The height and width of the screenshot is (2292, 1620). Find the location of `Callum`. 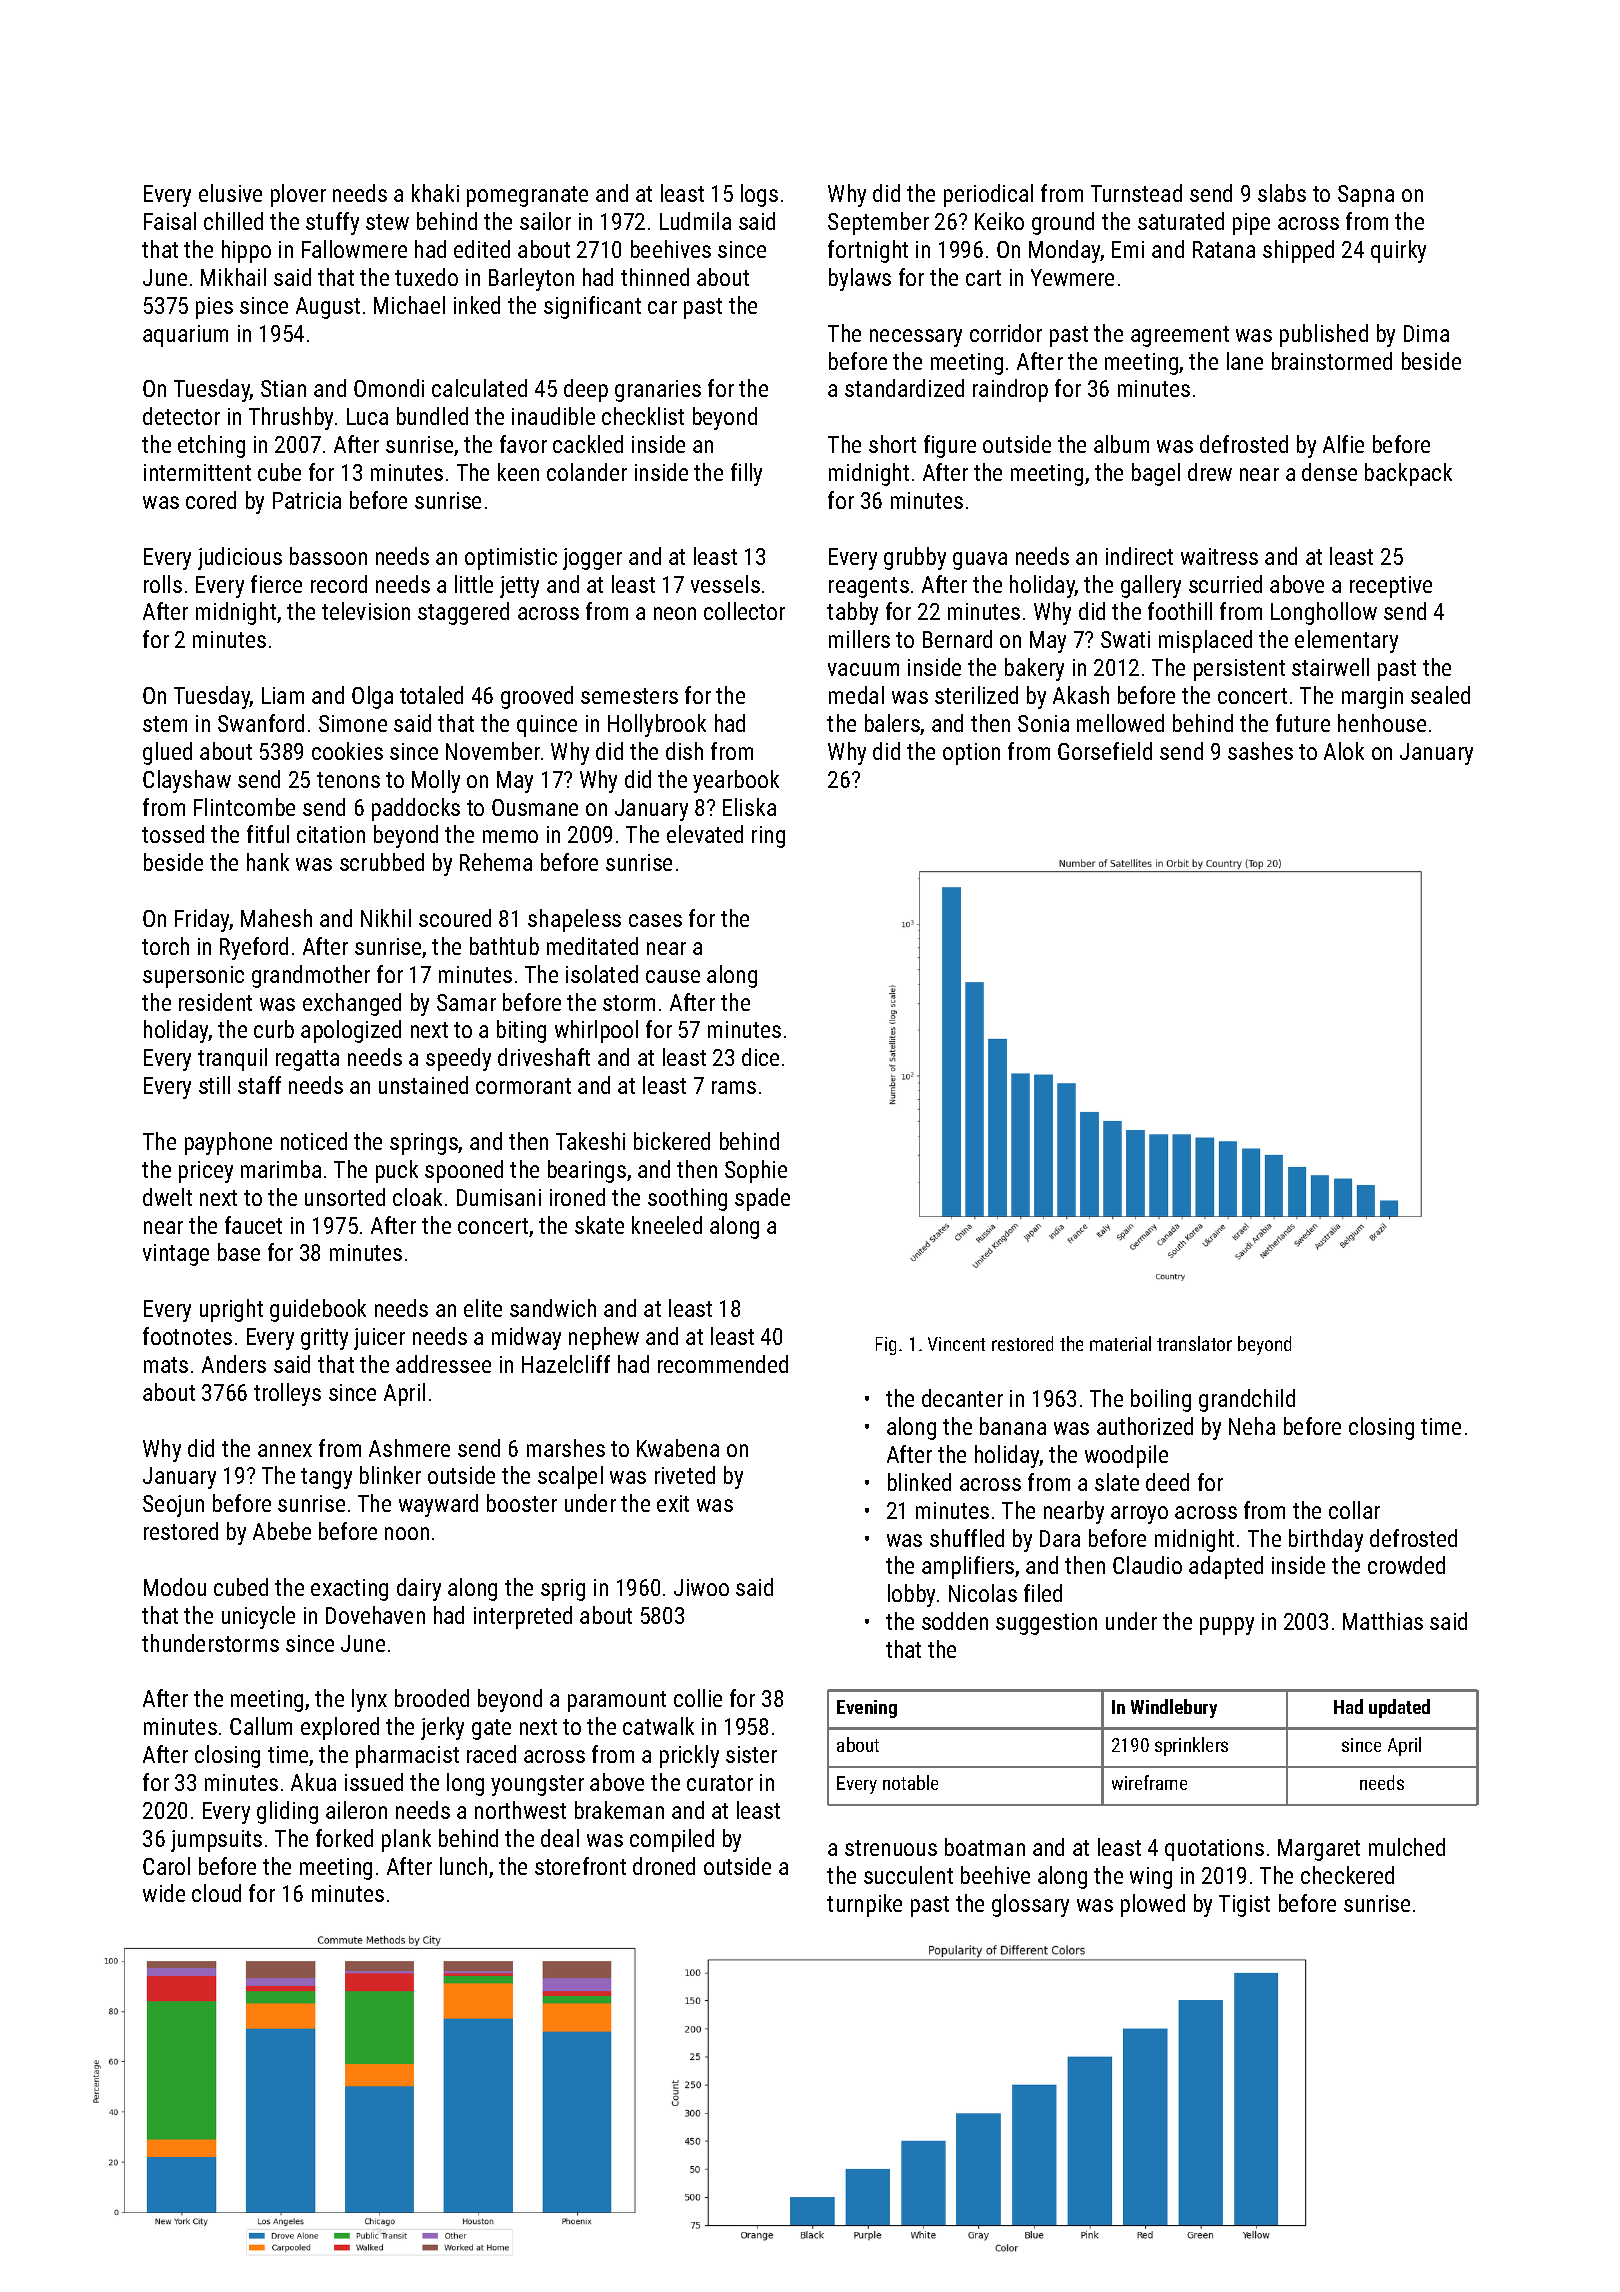

Callum is located at coordinates (261, 1726).
